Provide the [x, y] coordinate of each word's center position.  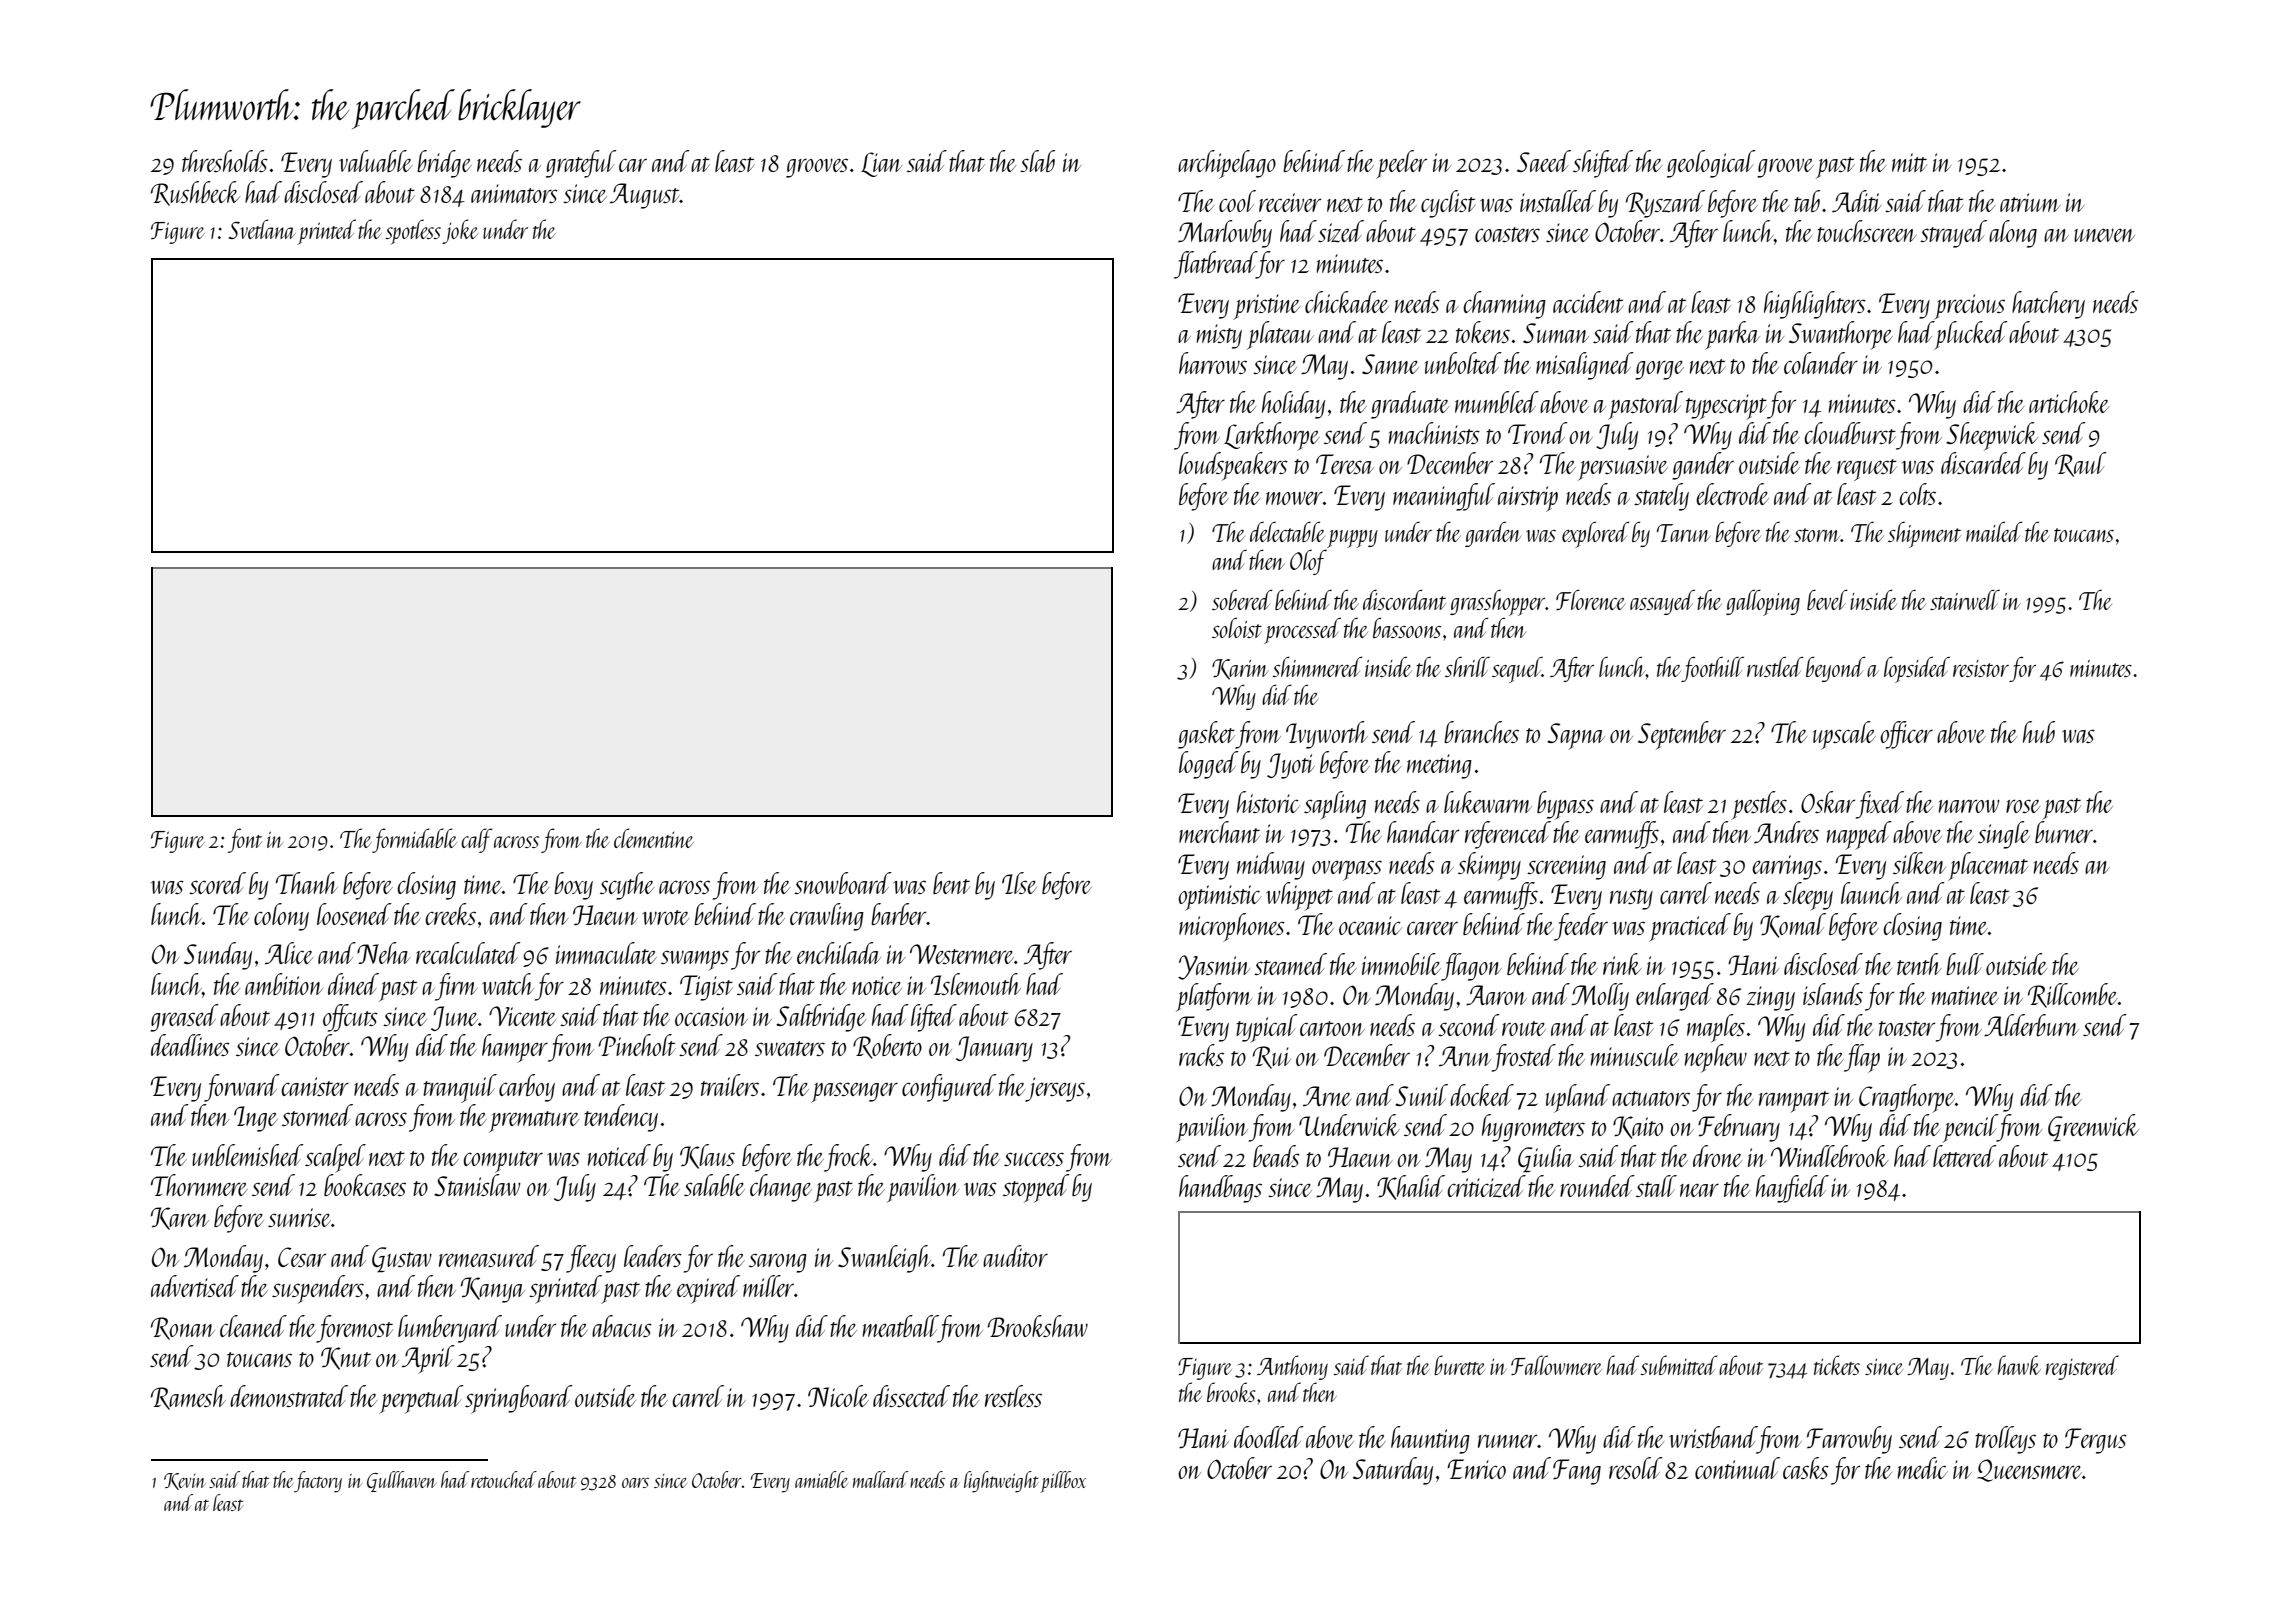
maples [1716, 1028]
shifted [1603, 164]
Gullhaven [401, 1481]
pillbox [1063, 1482]
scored [217, 883]
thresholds [225, 161]
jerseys [1055, 1089]
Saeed [1544, 161]
